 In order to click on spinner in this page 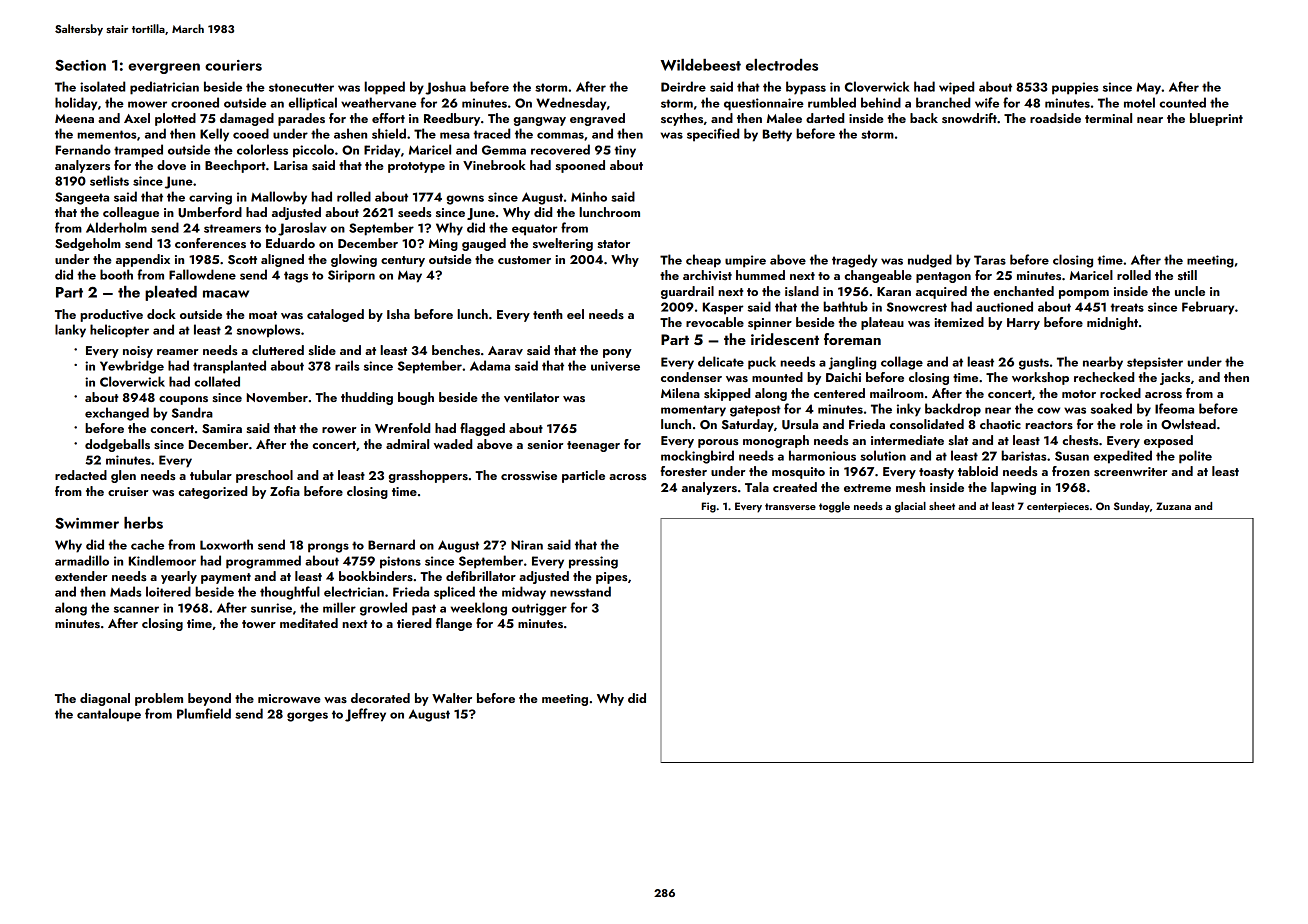, I will do `click(770, 324)`.
